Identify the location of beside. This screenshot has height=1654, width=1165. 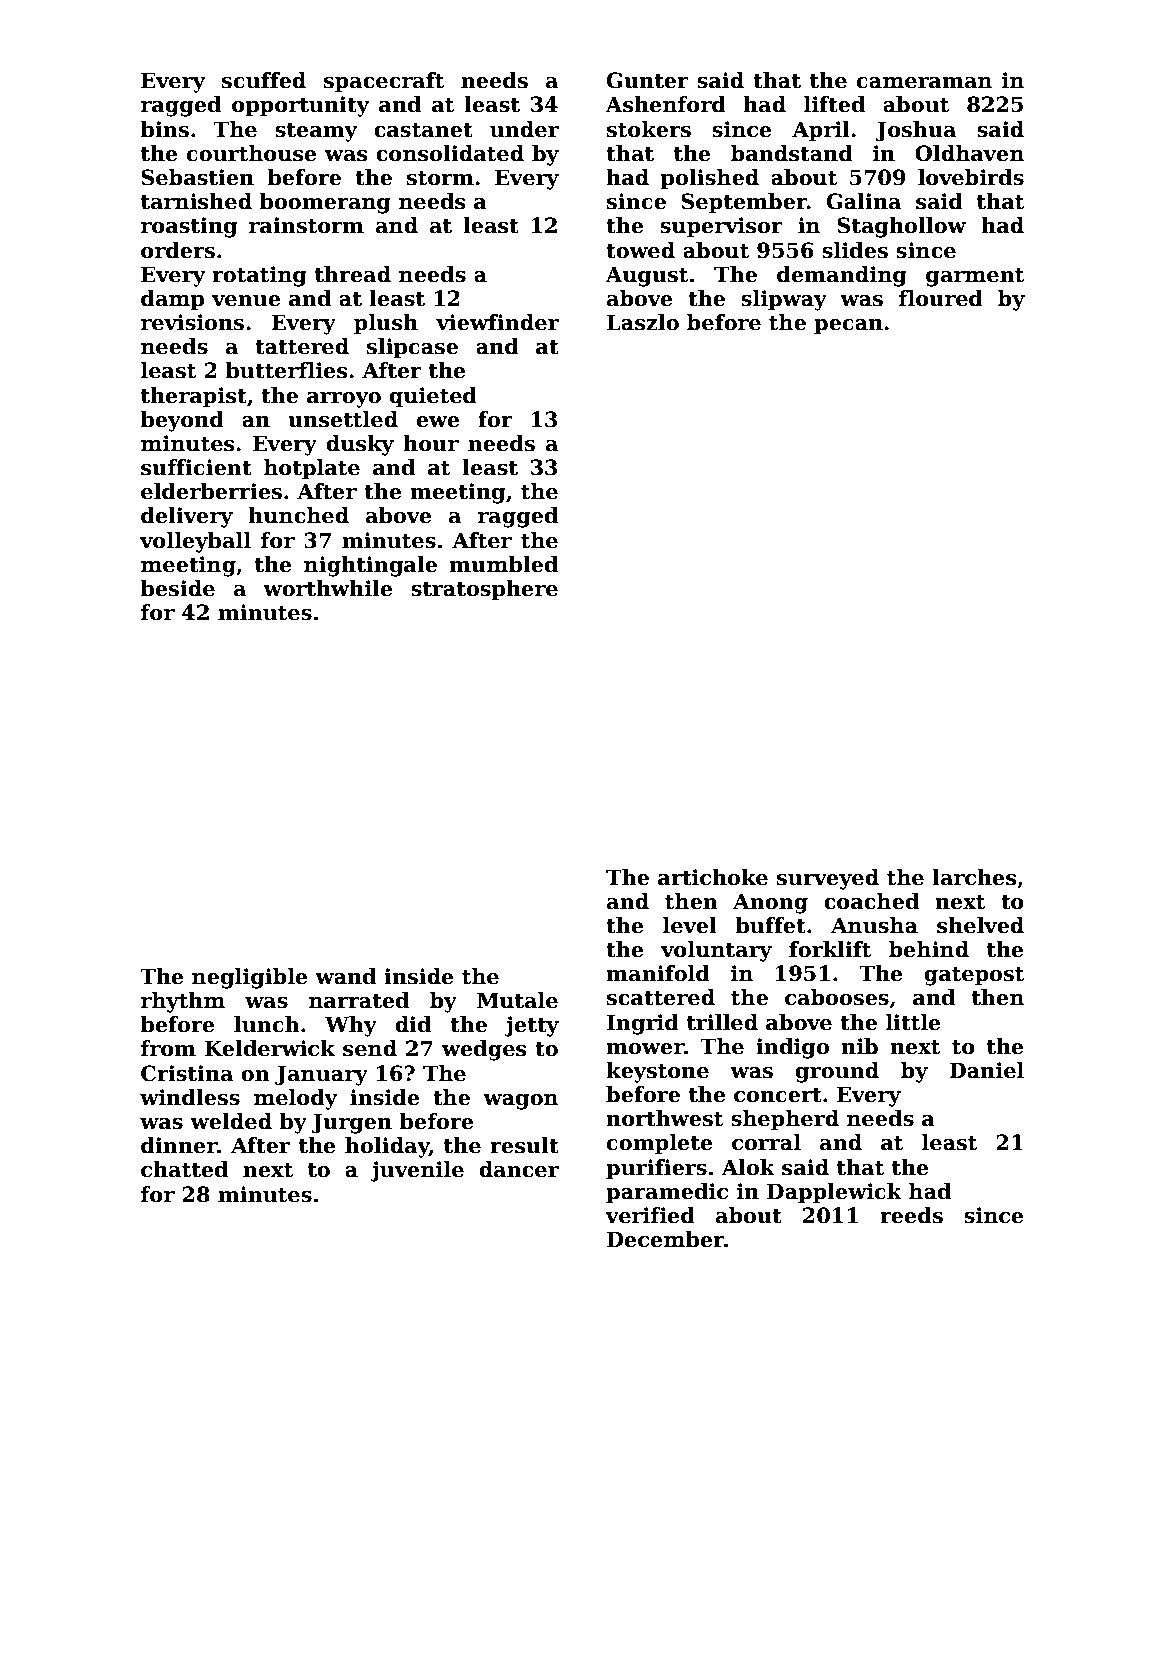
(177, 588).
